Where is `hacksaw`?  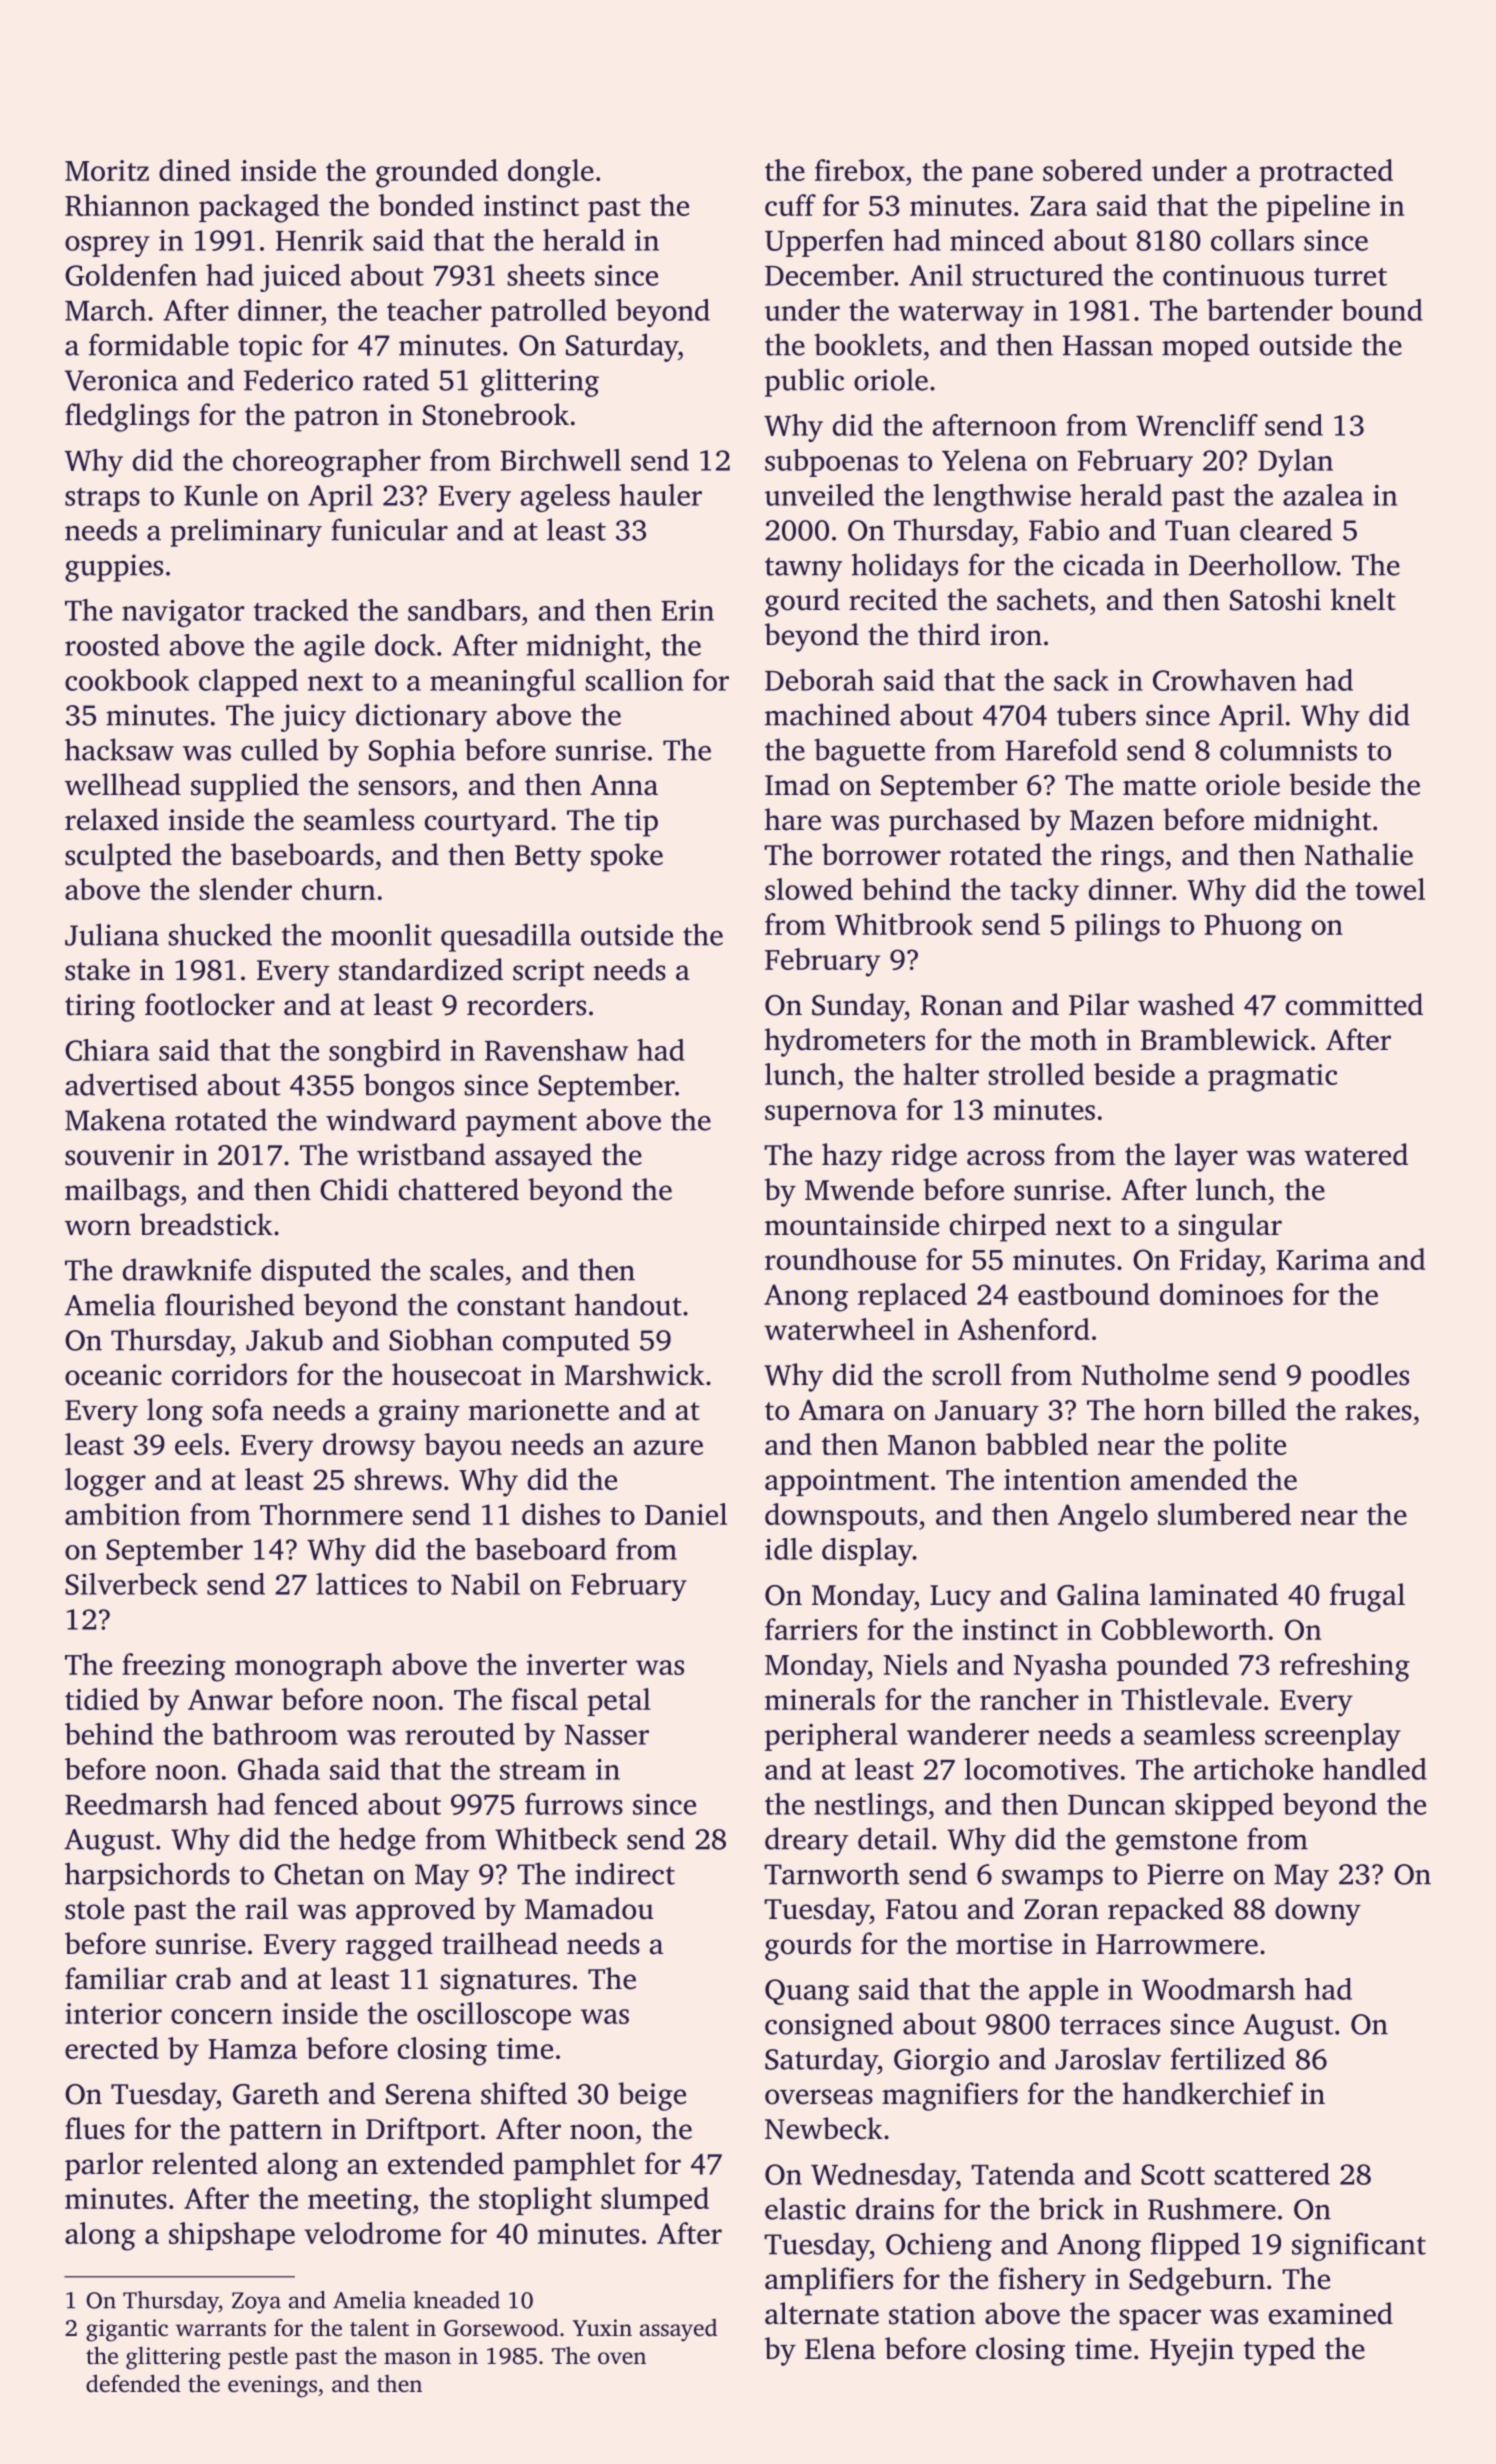 hacksaw is located at coordinates (119, 749).
